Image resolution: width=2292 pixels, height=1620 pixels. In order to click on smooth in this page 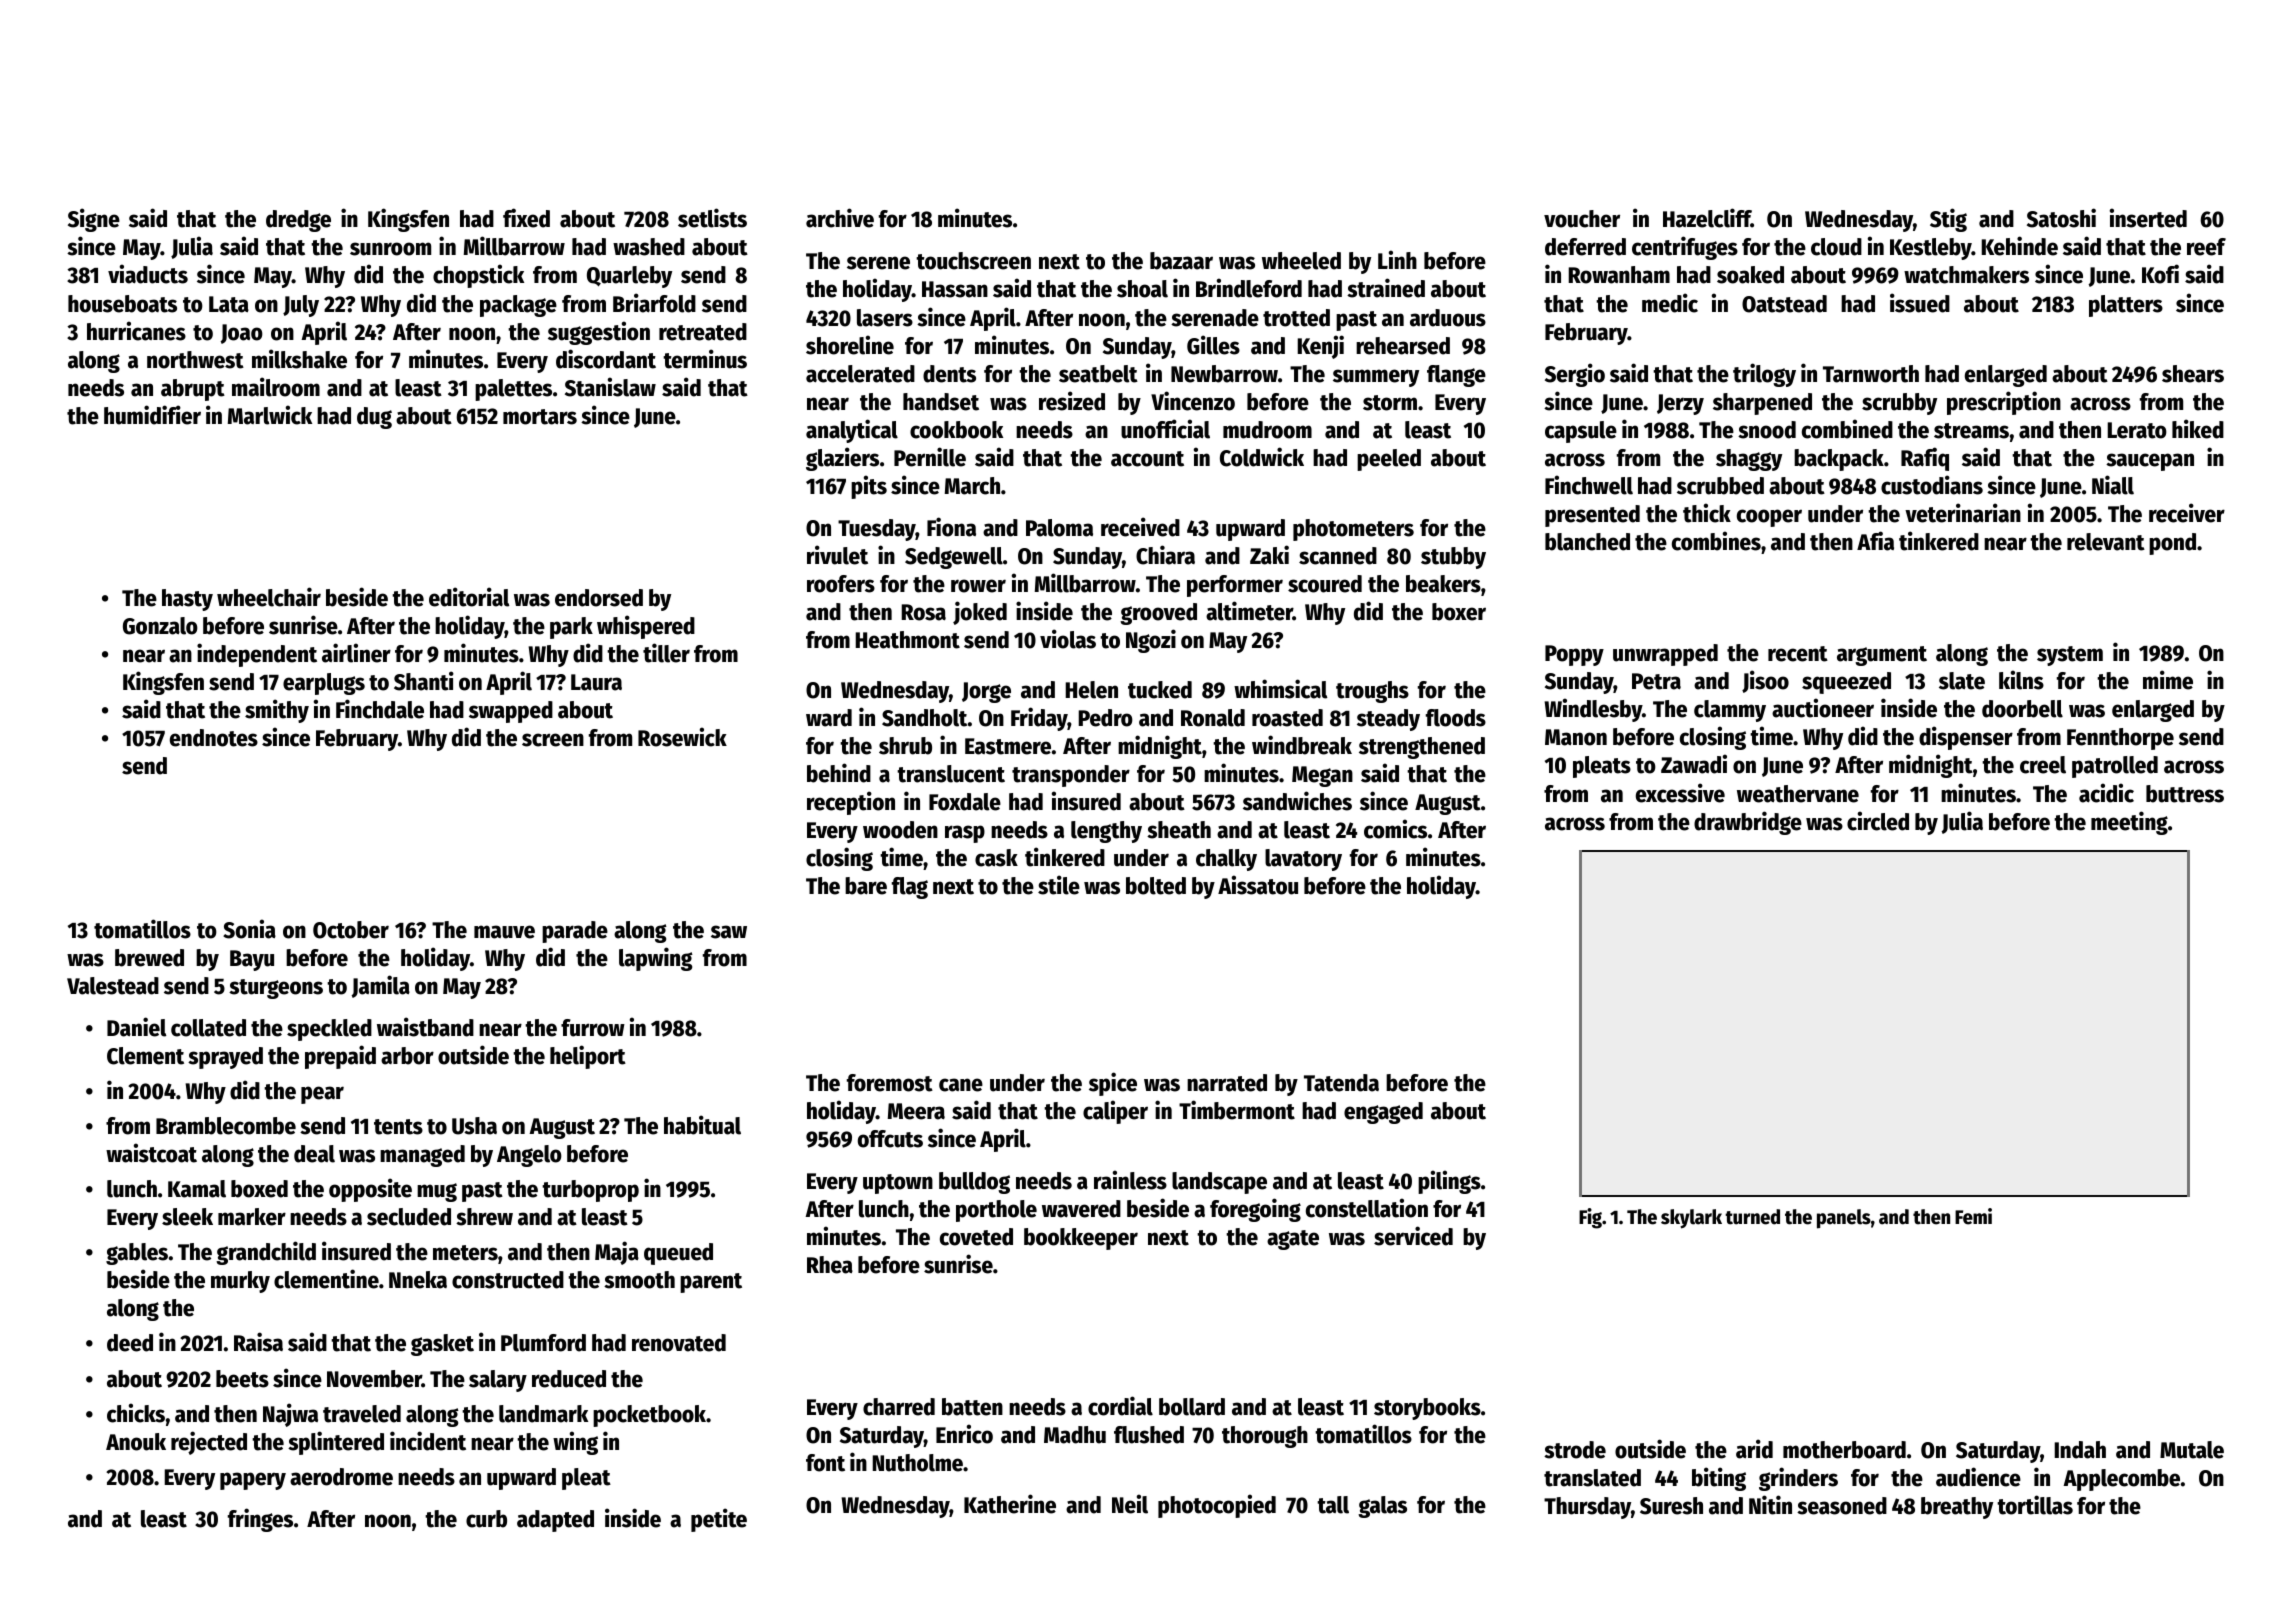, I will do `click(639, 1280)`.
